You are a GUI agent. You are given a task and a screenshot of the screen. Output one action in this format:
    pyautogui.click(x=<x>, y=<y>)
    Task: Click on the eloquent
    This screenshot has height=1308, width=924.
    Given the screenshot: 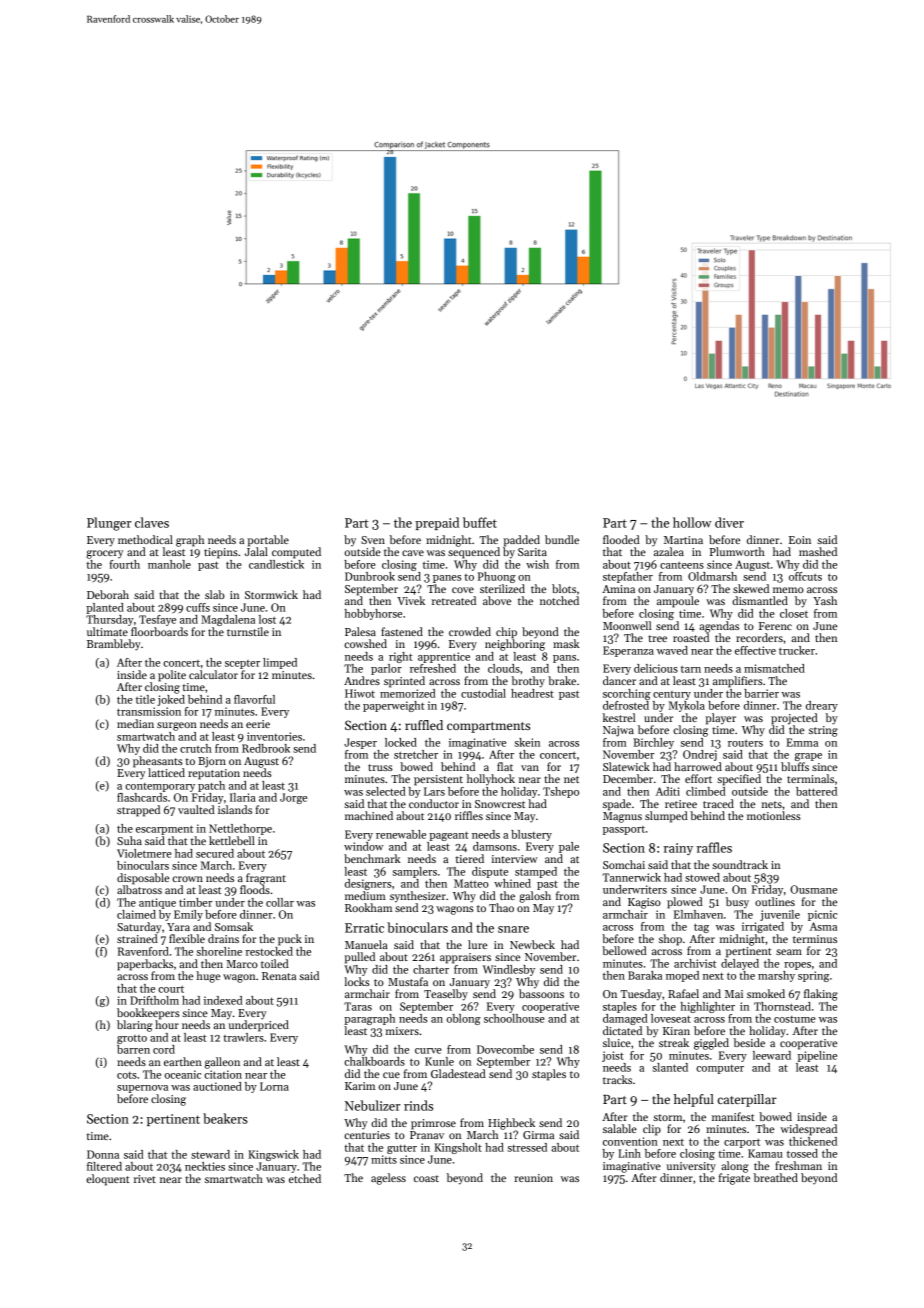 What is the action you would take?
    pyautogui.click(x=108, y=1180)
